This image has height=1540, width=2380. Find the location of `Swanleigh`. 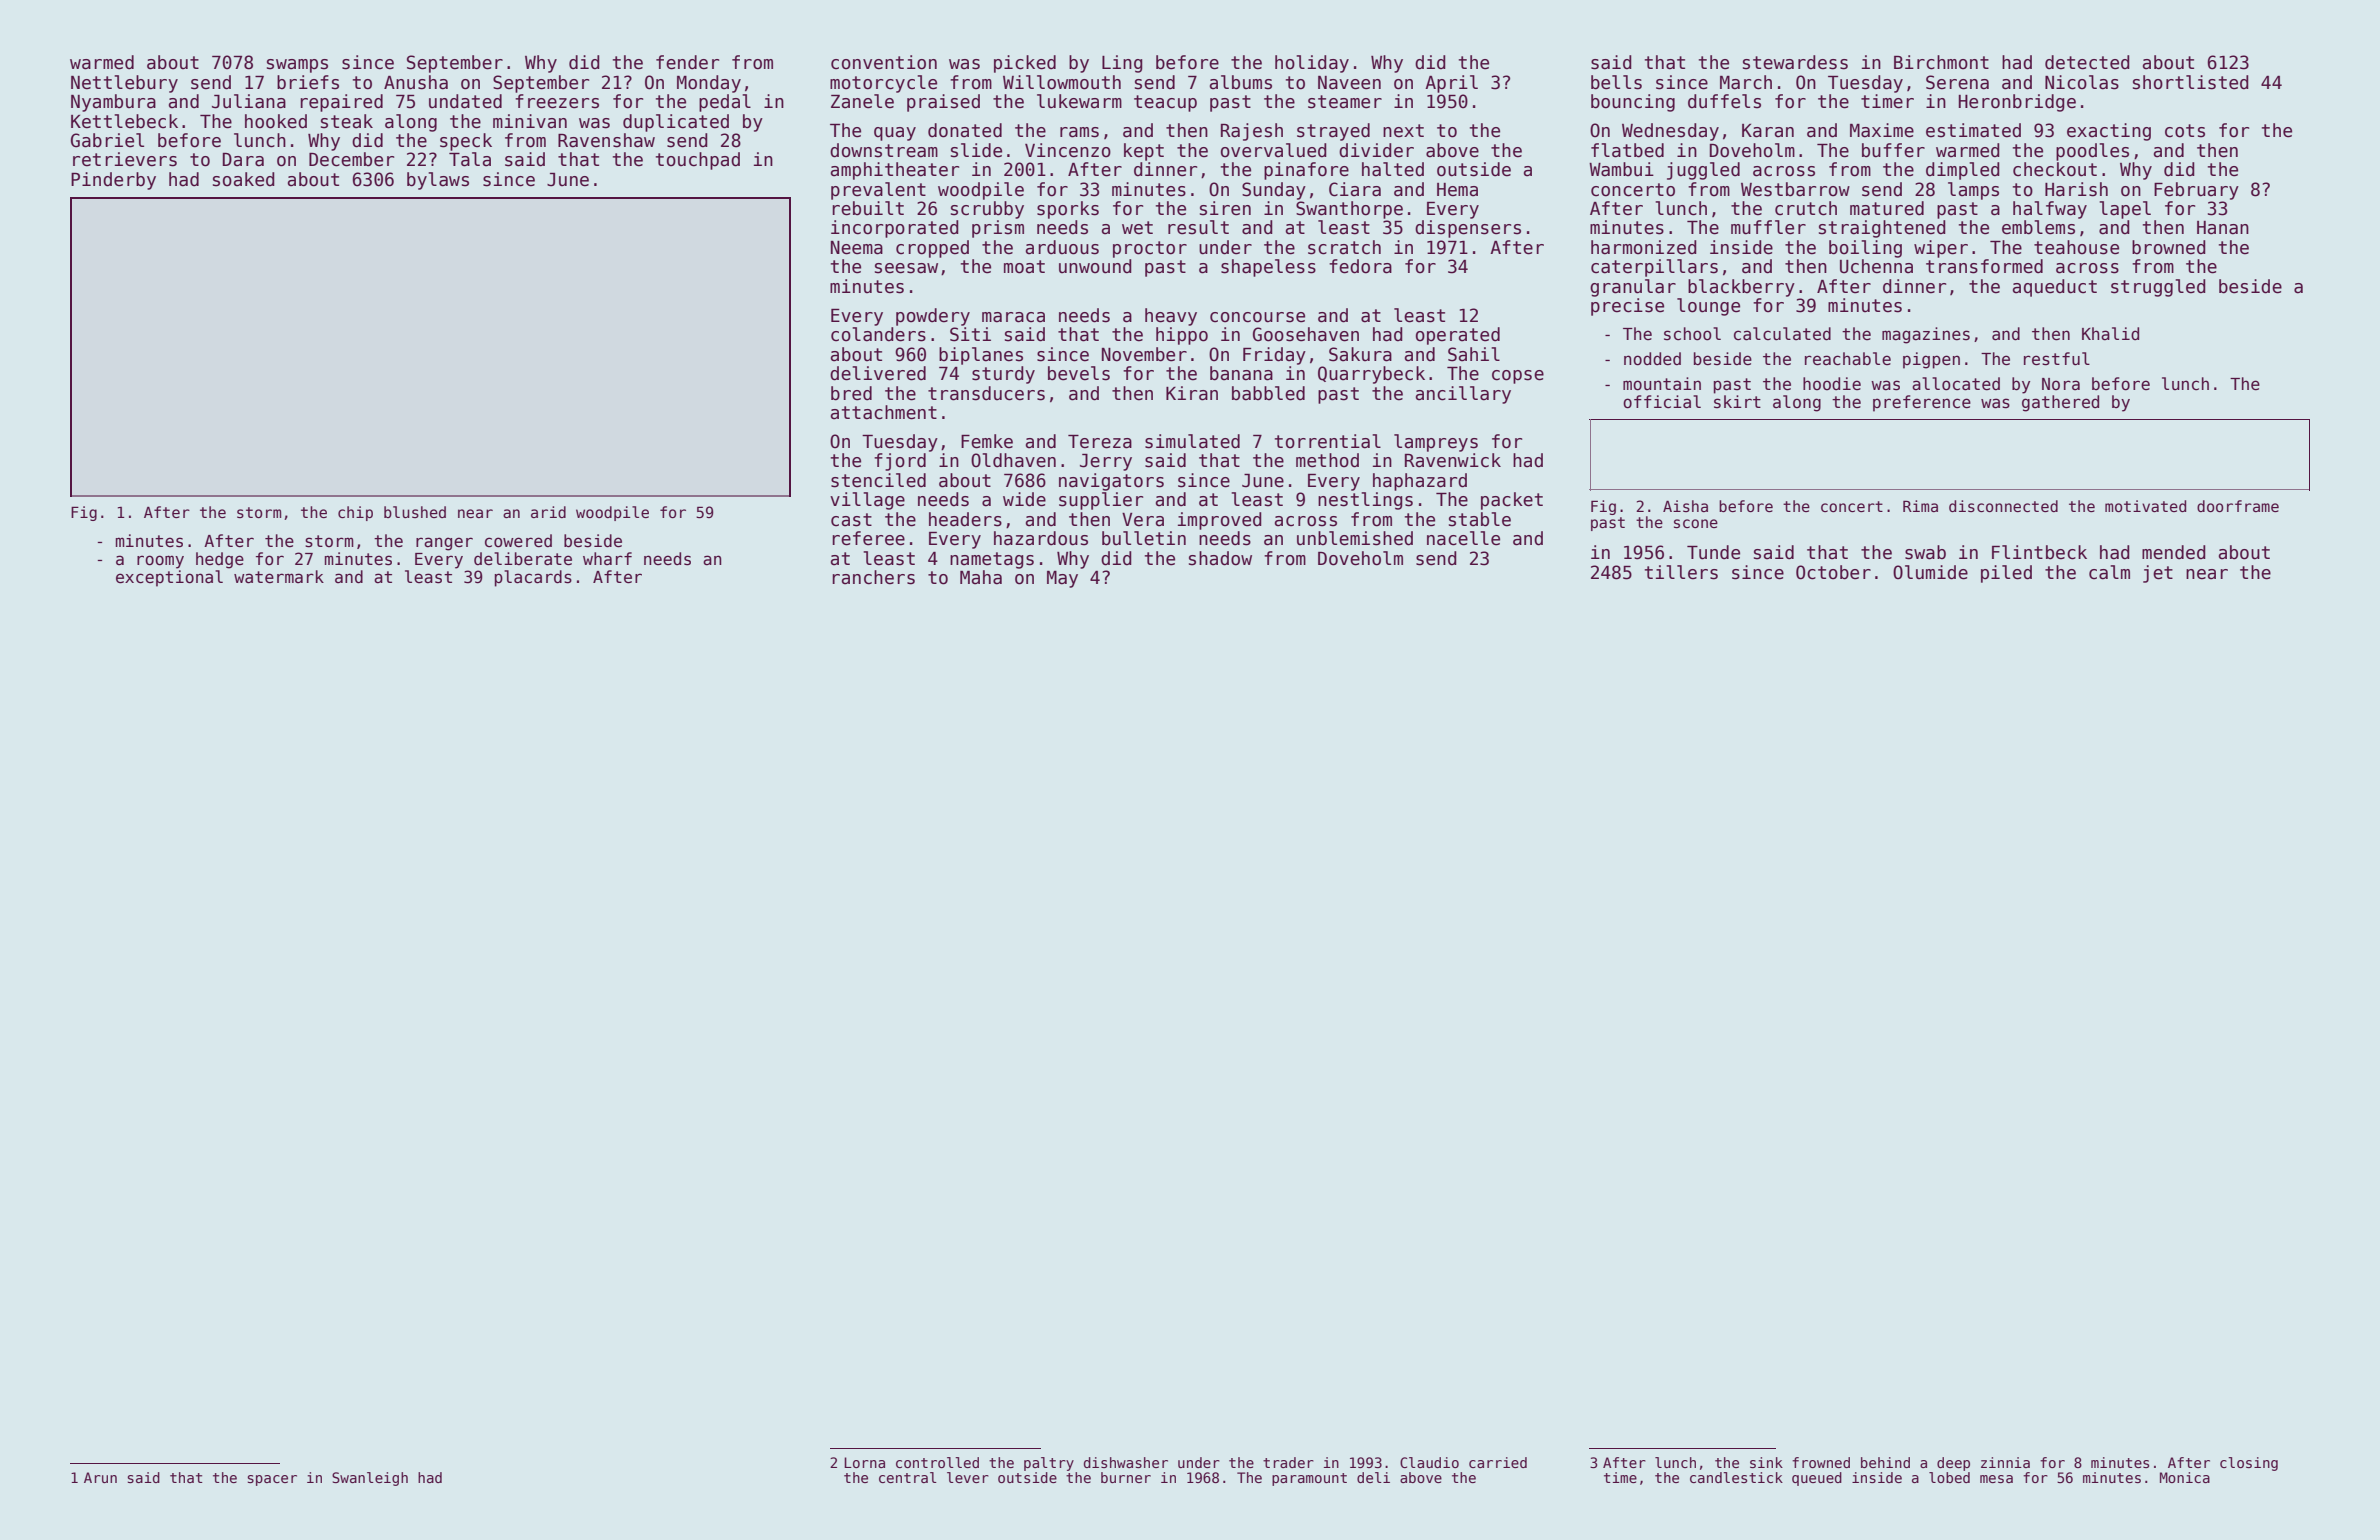

Swanleigh is located at coordinates (370, 1479).
